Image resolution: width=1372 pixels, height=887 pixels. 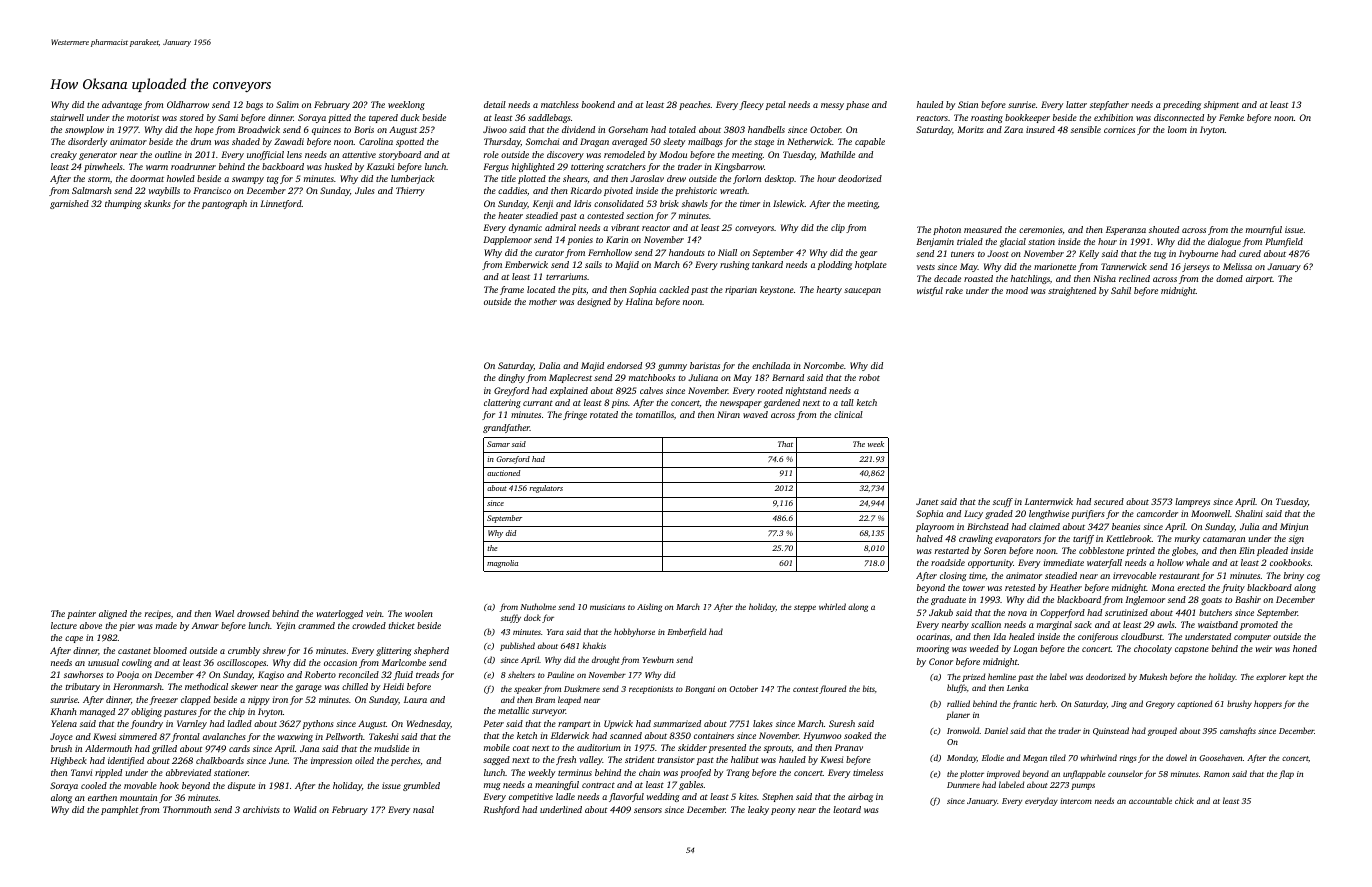 I want to click on garnished, so click(x=69, y=204).
